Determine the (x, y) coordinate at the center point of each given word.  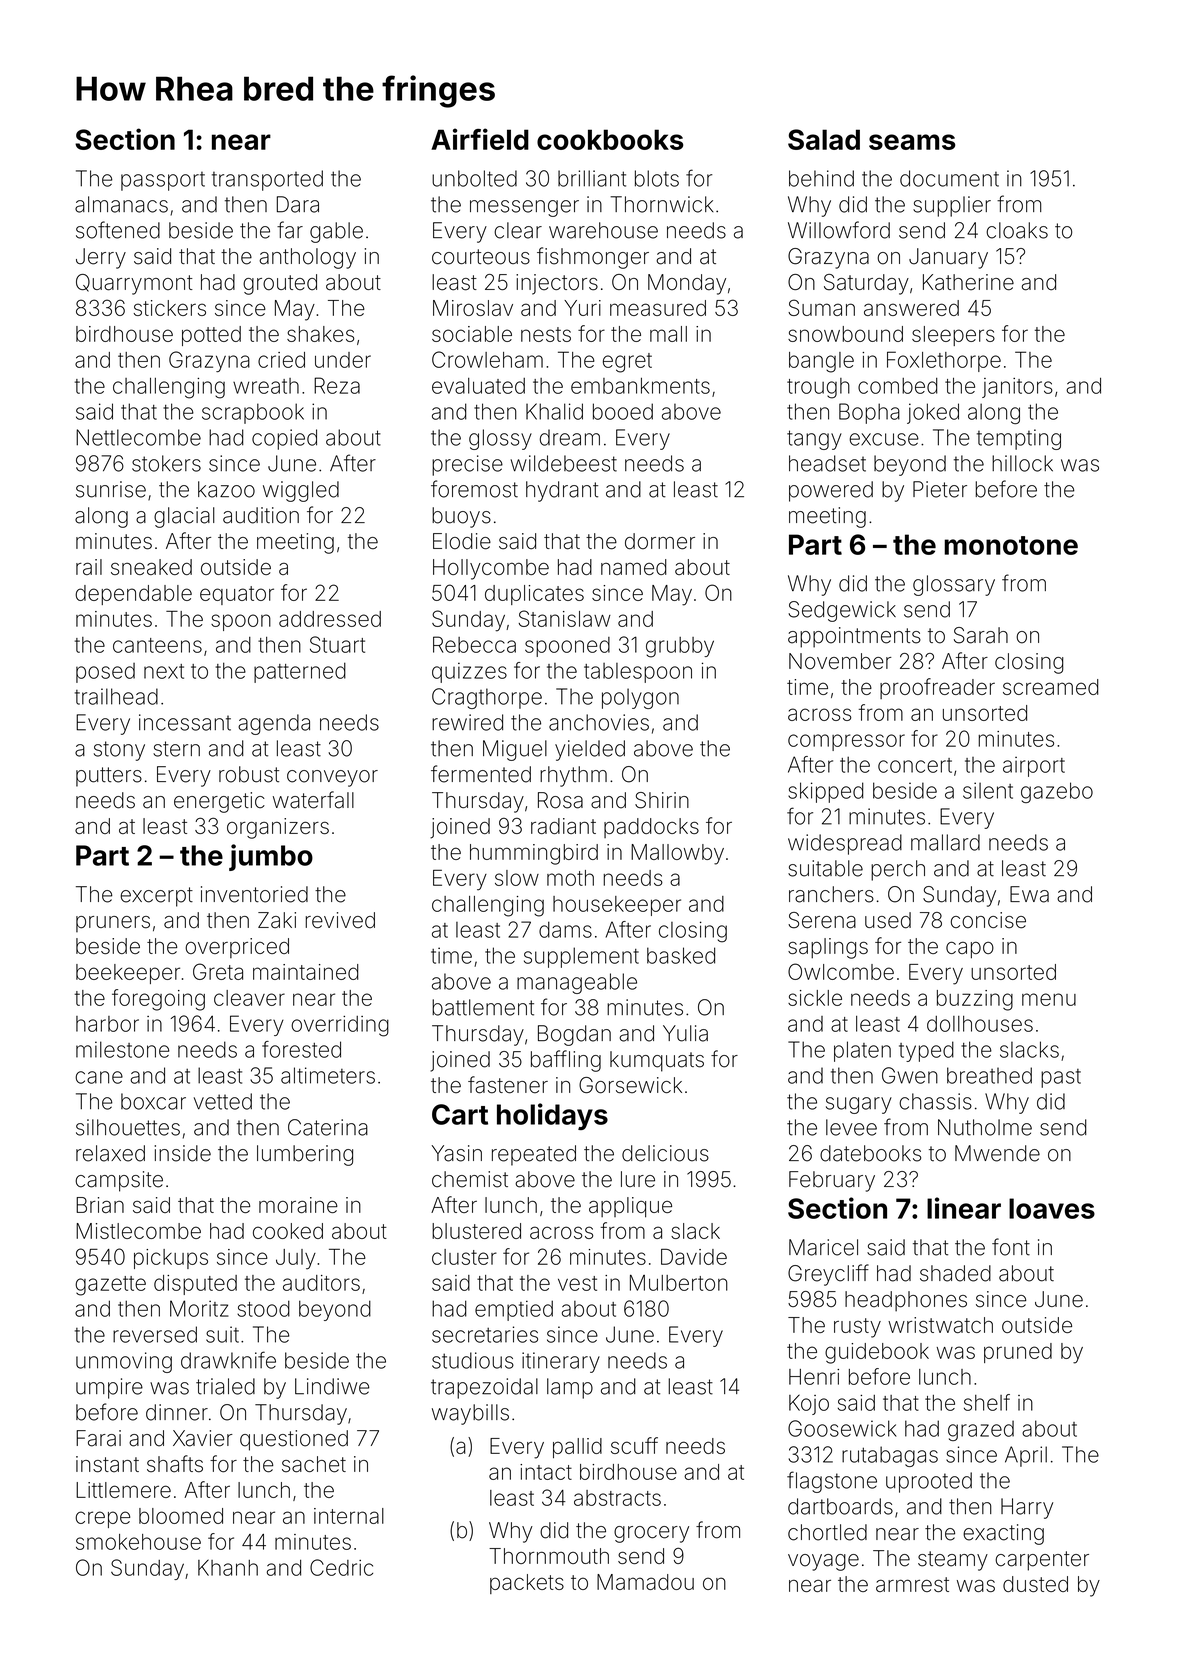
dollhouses (980, 1024)
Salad (824, 139)
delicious (665, 1153)
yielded (590, 750)
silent (988, 790)
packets (527, 1584)
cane (99, 1077)
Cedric (341, 1567)
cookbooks (610, 139)
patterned (300, 672)
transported (267, 180)
